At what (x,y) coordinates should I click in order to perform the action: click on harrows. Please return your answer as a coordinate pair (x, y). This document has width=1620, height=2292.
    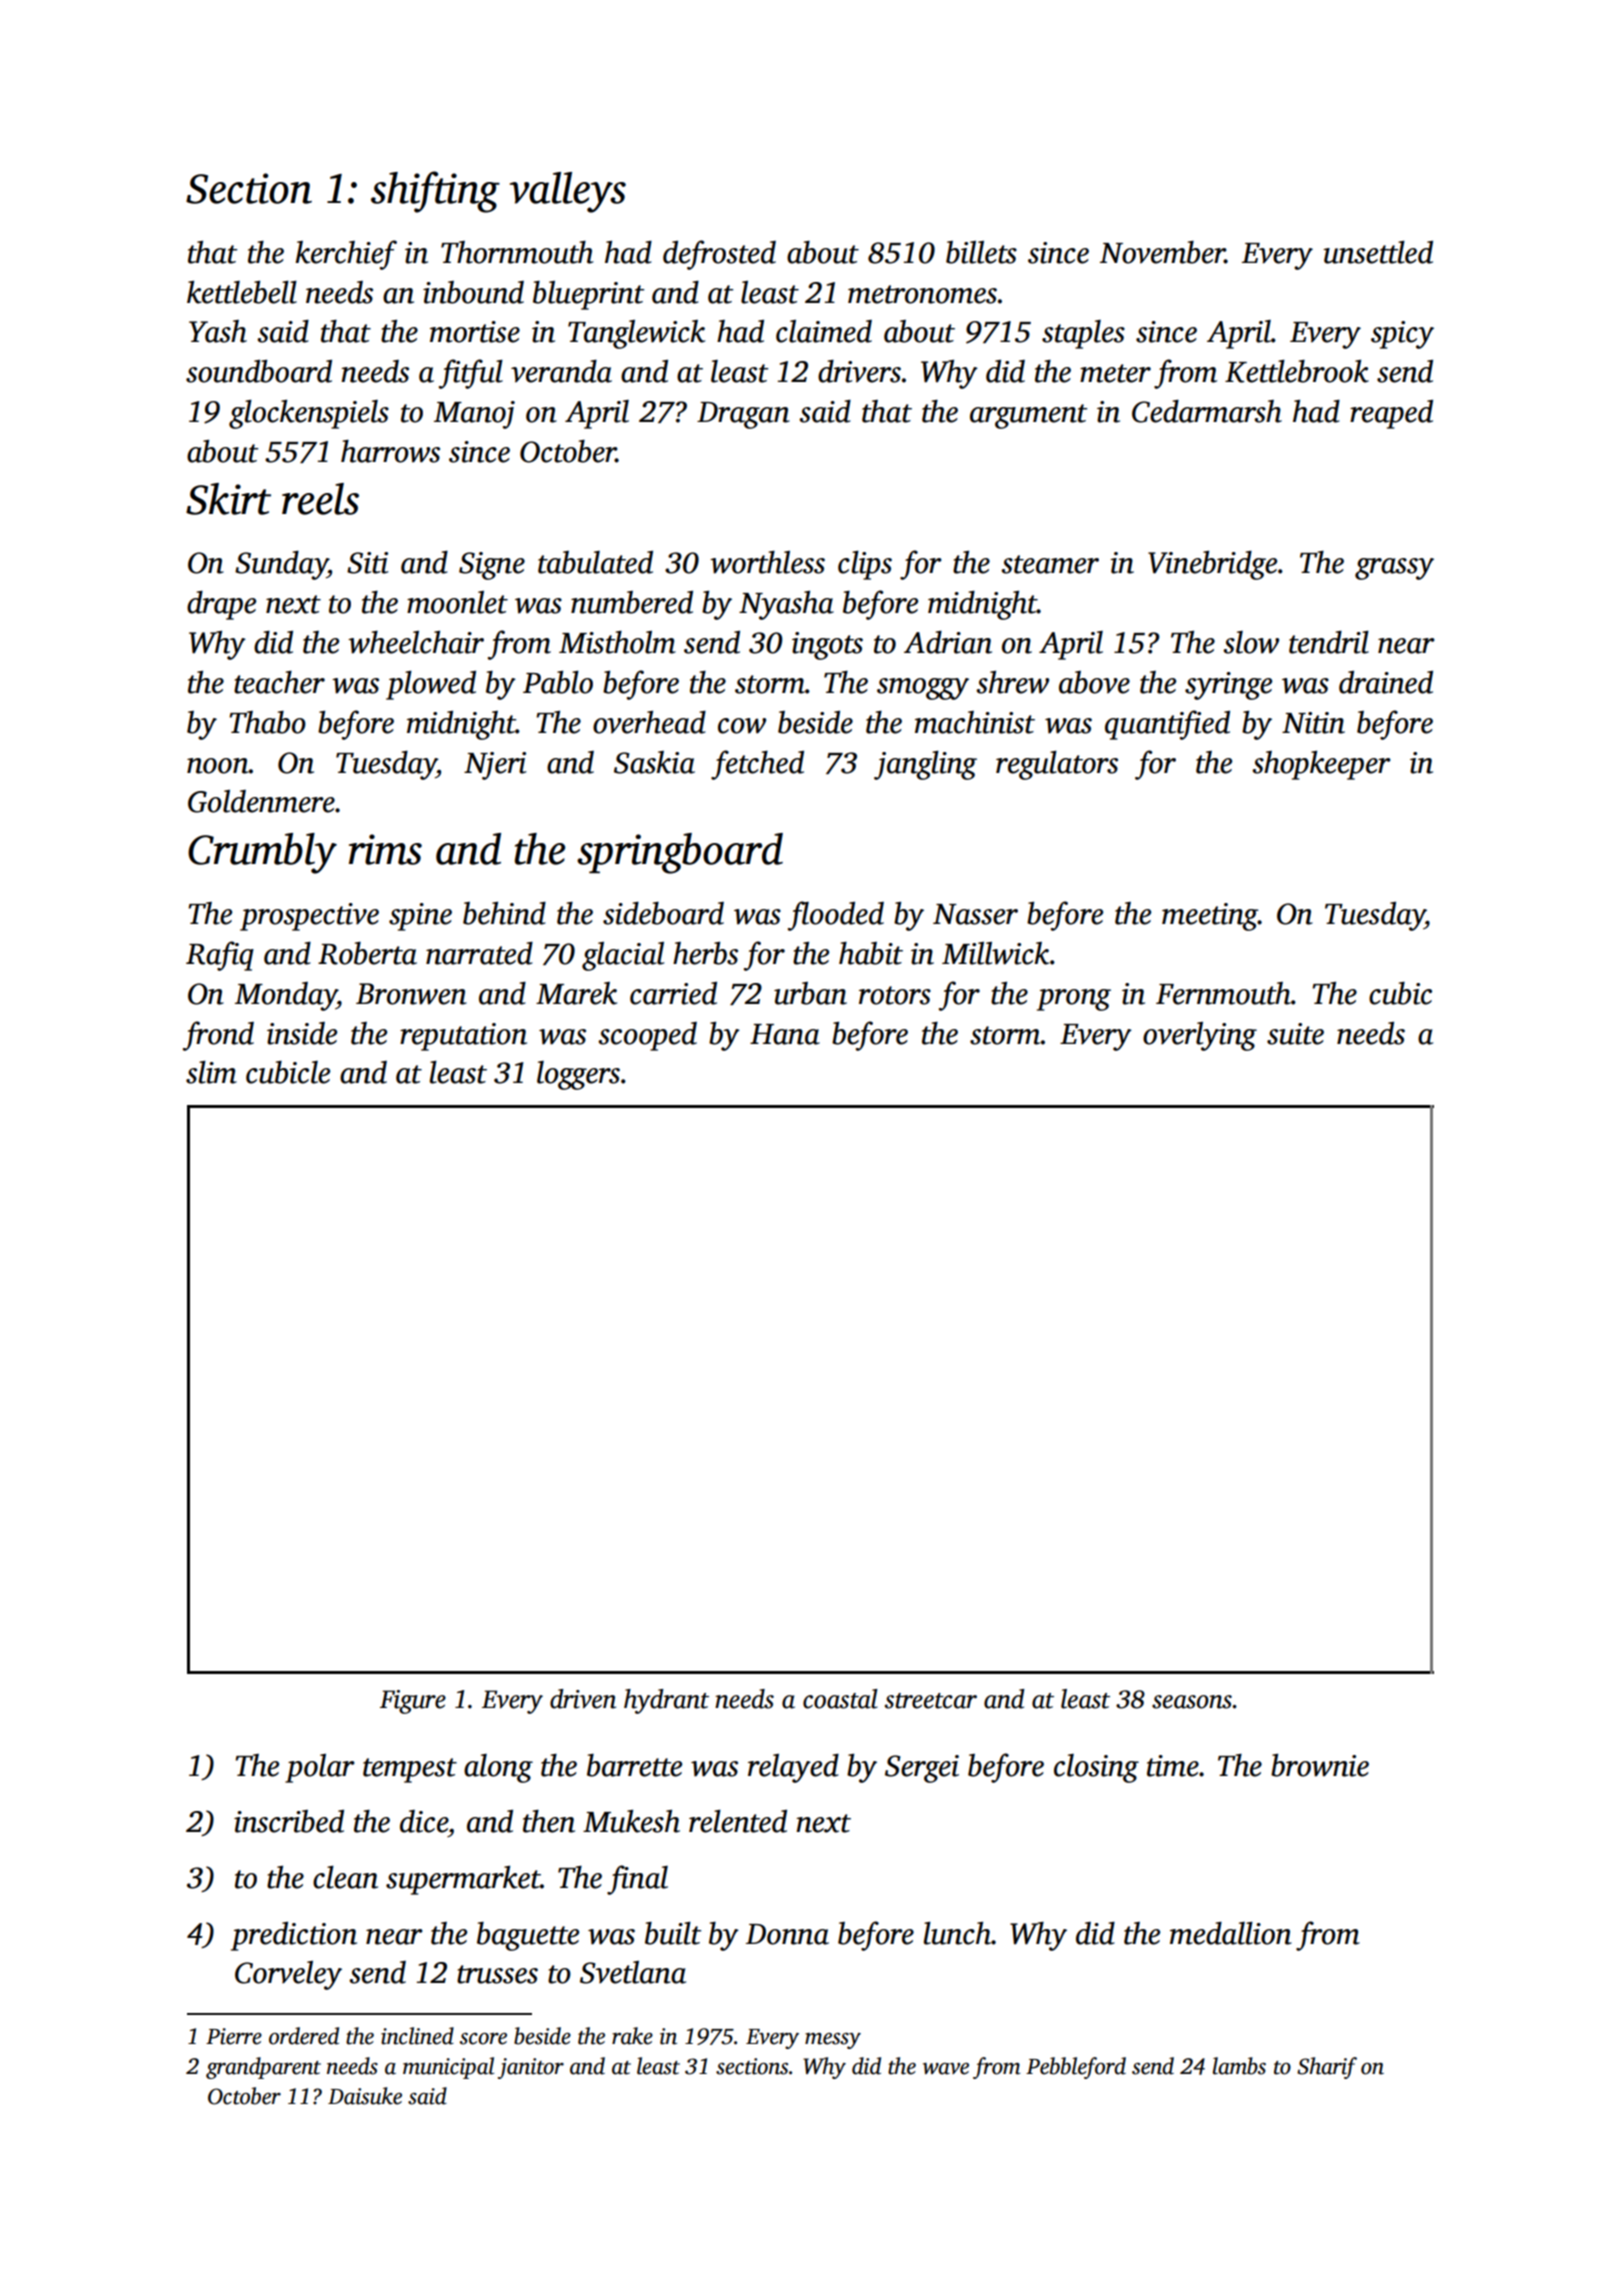
    Looking at the image, I should click on (390, 451).
